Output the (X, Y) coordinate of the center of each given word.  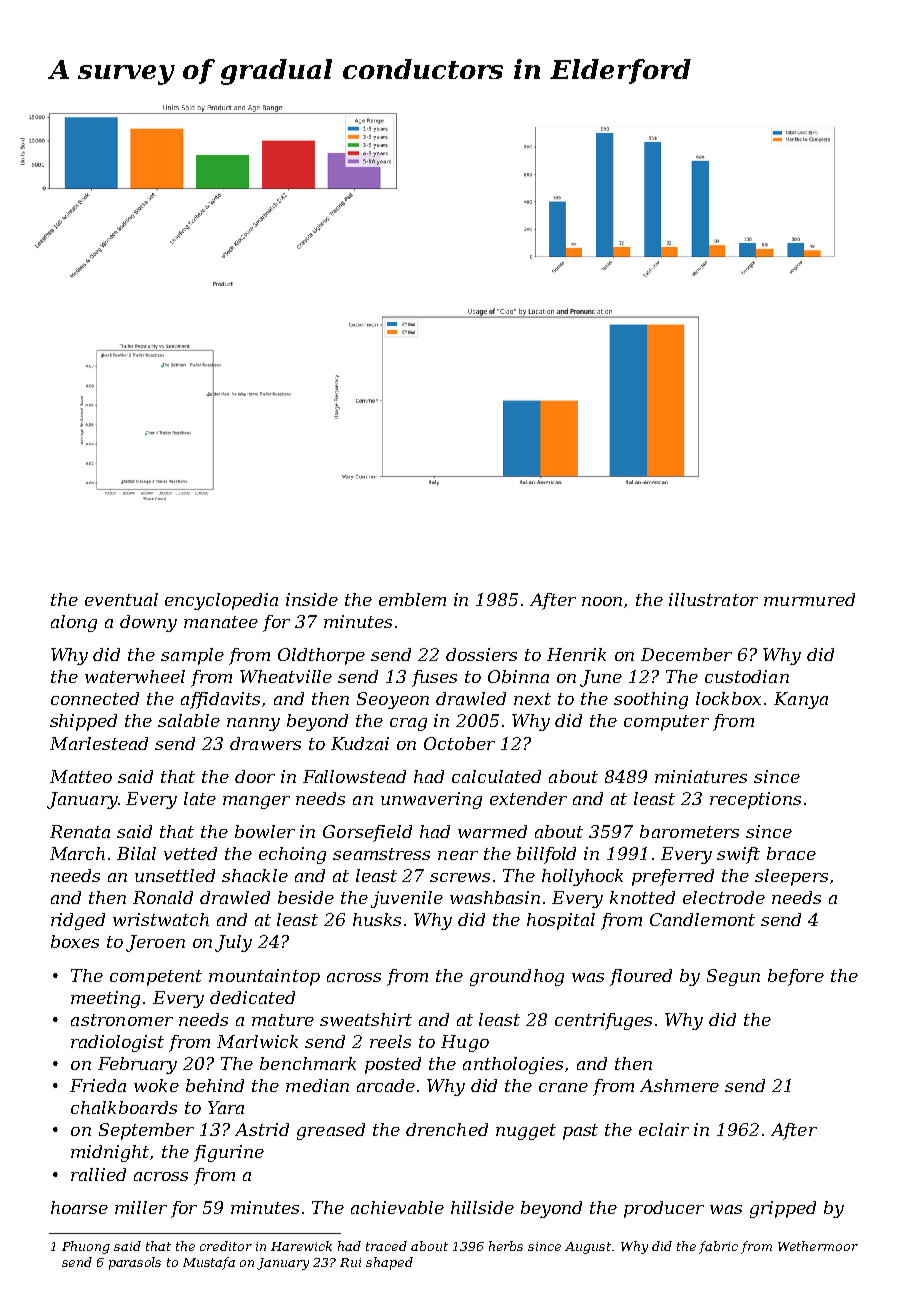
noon (602, 601)
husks (377, 919)
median (317, 1085)
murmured (809, 599)
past (580, 1132)
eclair (664, 1129)
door (255, 776)
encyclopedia (221, 601)
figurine (229, 1153)
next (532, 699)
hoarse (79, 1207)
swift (738, 855)
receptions (755, 800)
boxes (75, 941)
